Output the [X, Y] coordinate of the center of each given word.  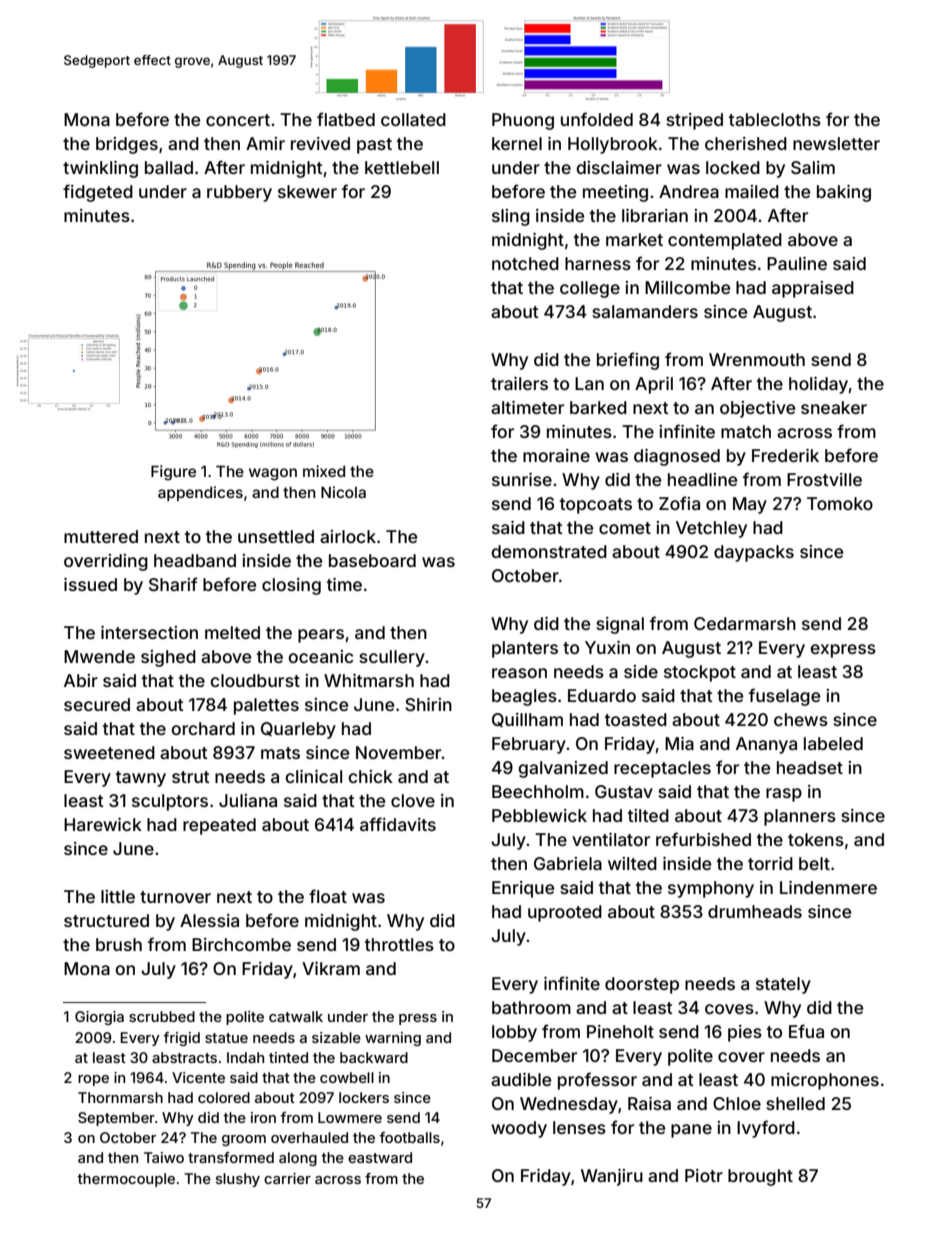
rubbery [239, 193]
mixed [324, 471]
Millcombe [687, 287]
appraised [813, 289]
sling [511, 217]
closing [291, 586]
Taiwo [164, 1157]
